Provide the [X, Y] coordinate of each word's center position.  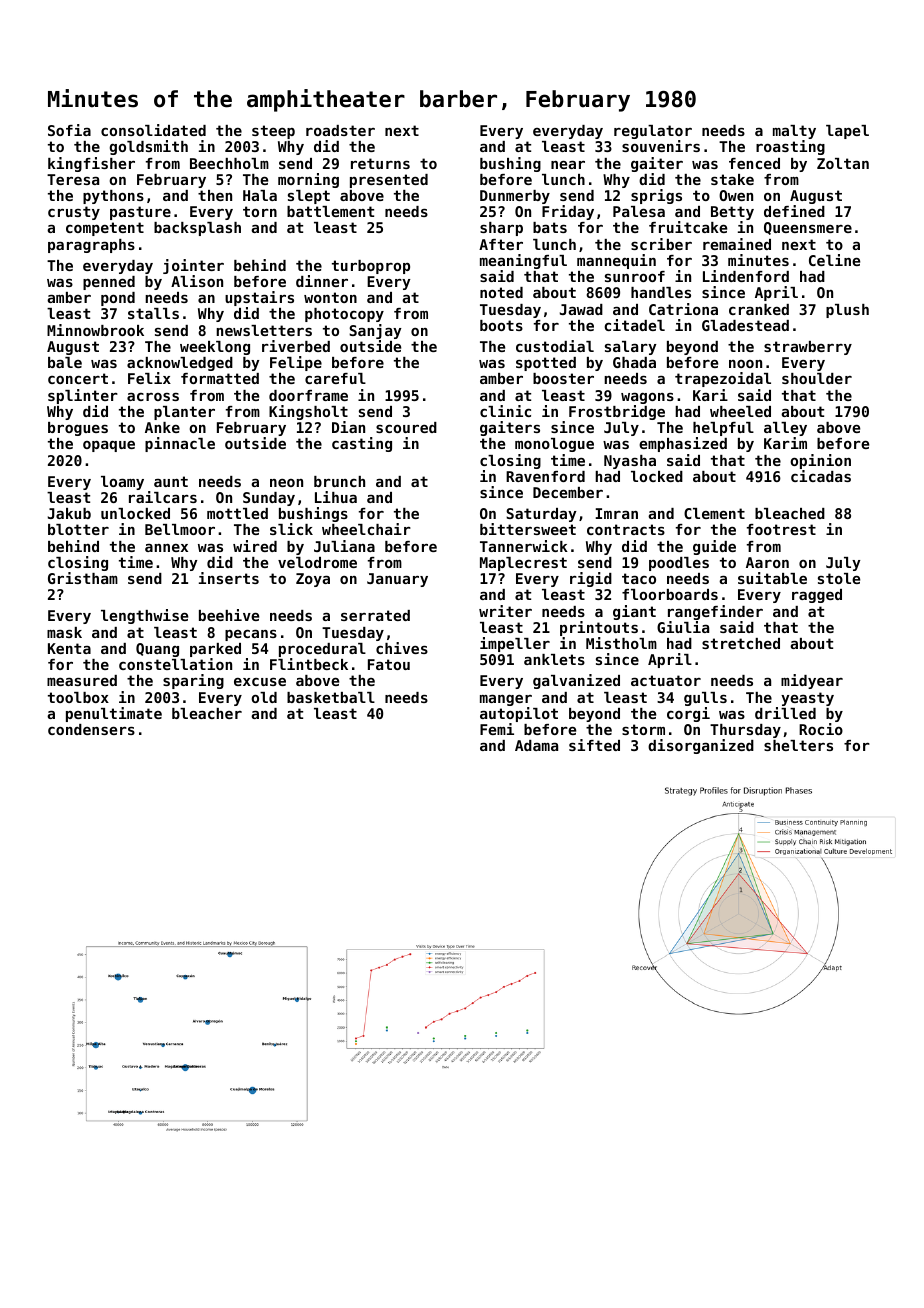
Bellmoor [180, 529]
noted [501, 292]
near [568, 165]
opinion [820, 461]
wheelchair [366, 529]
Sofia [69, 130]
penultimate [114, 714]
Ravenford [545, 476]
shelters [798, 745]
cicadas [821, 476]
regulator [653, 132]
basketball [331, 697]
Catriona [683, 309]
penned [109, 283]
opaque [109, 446]
